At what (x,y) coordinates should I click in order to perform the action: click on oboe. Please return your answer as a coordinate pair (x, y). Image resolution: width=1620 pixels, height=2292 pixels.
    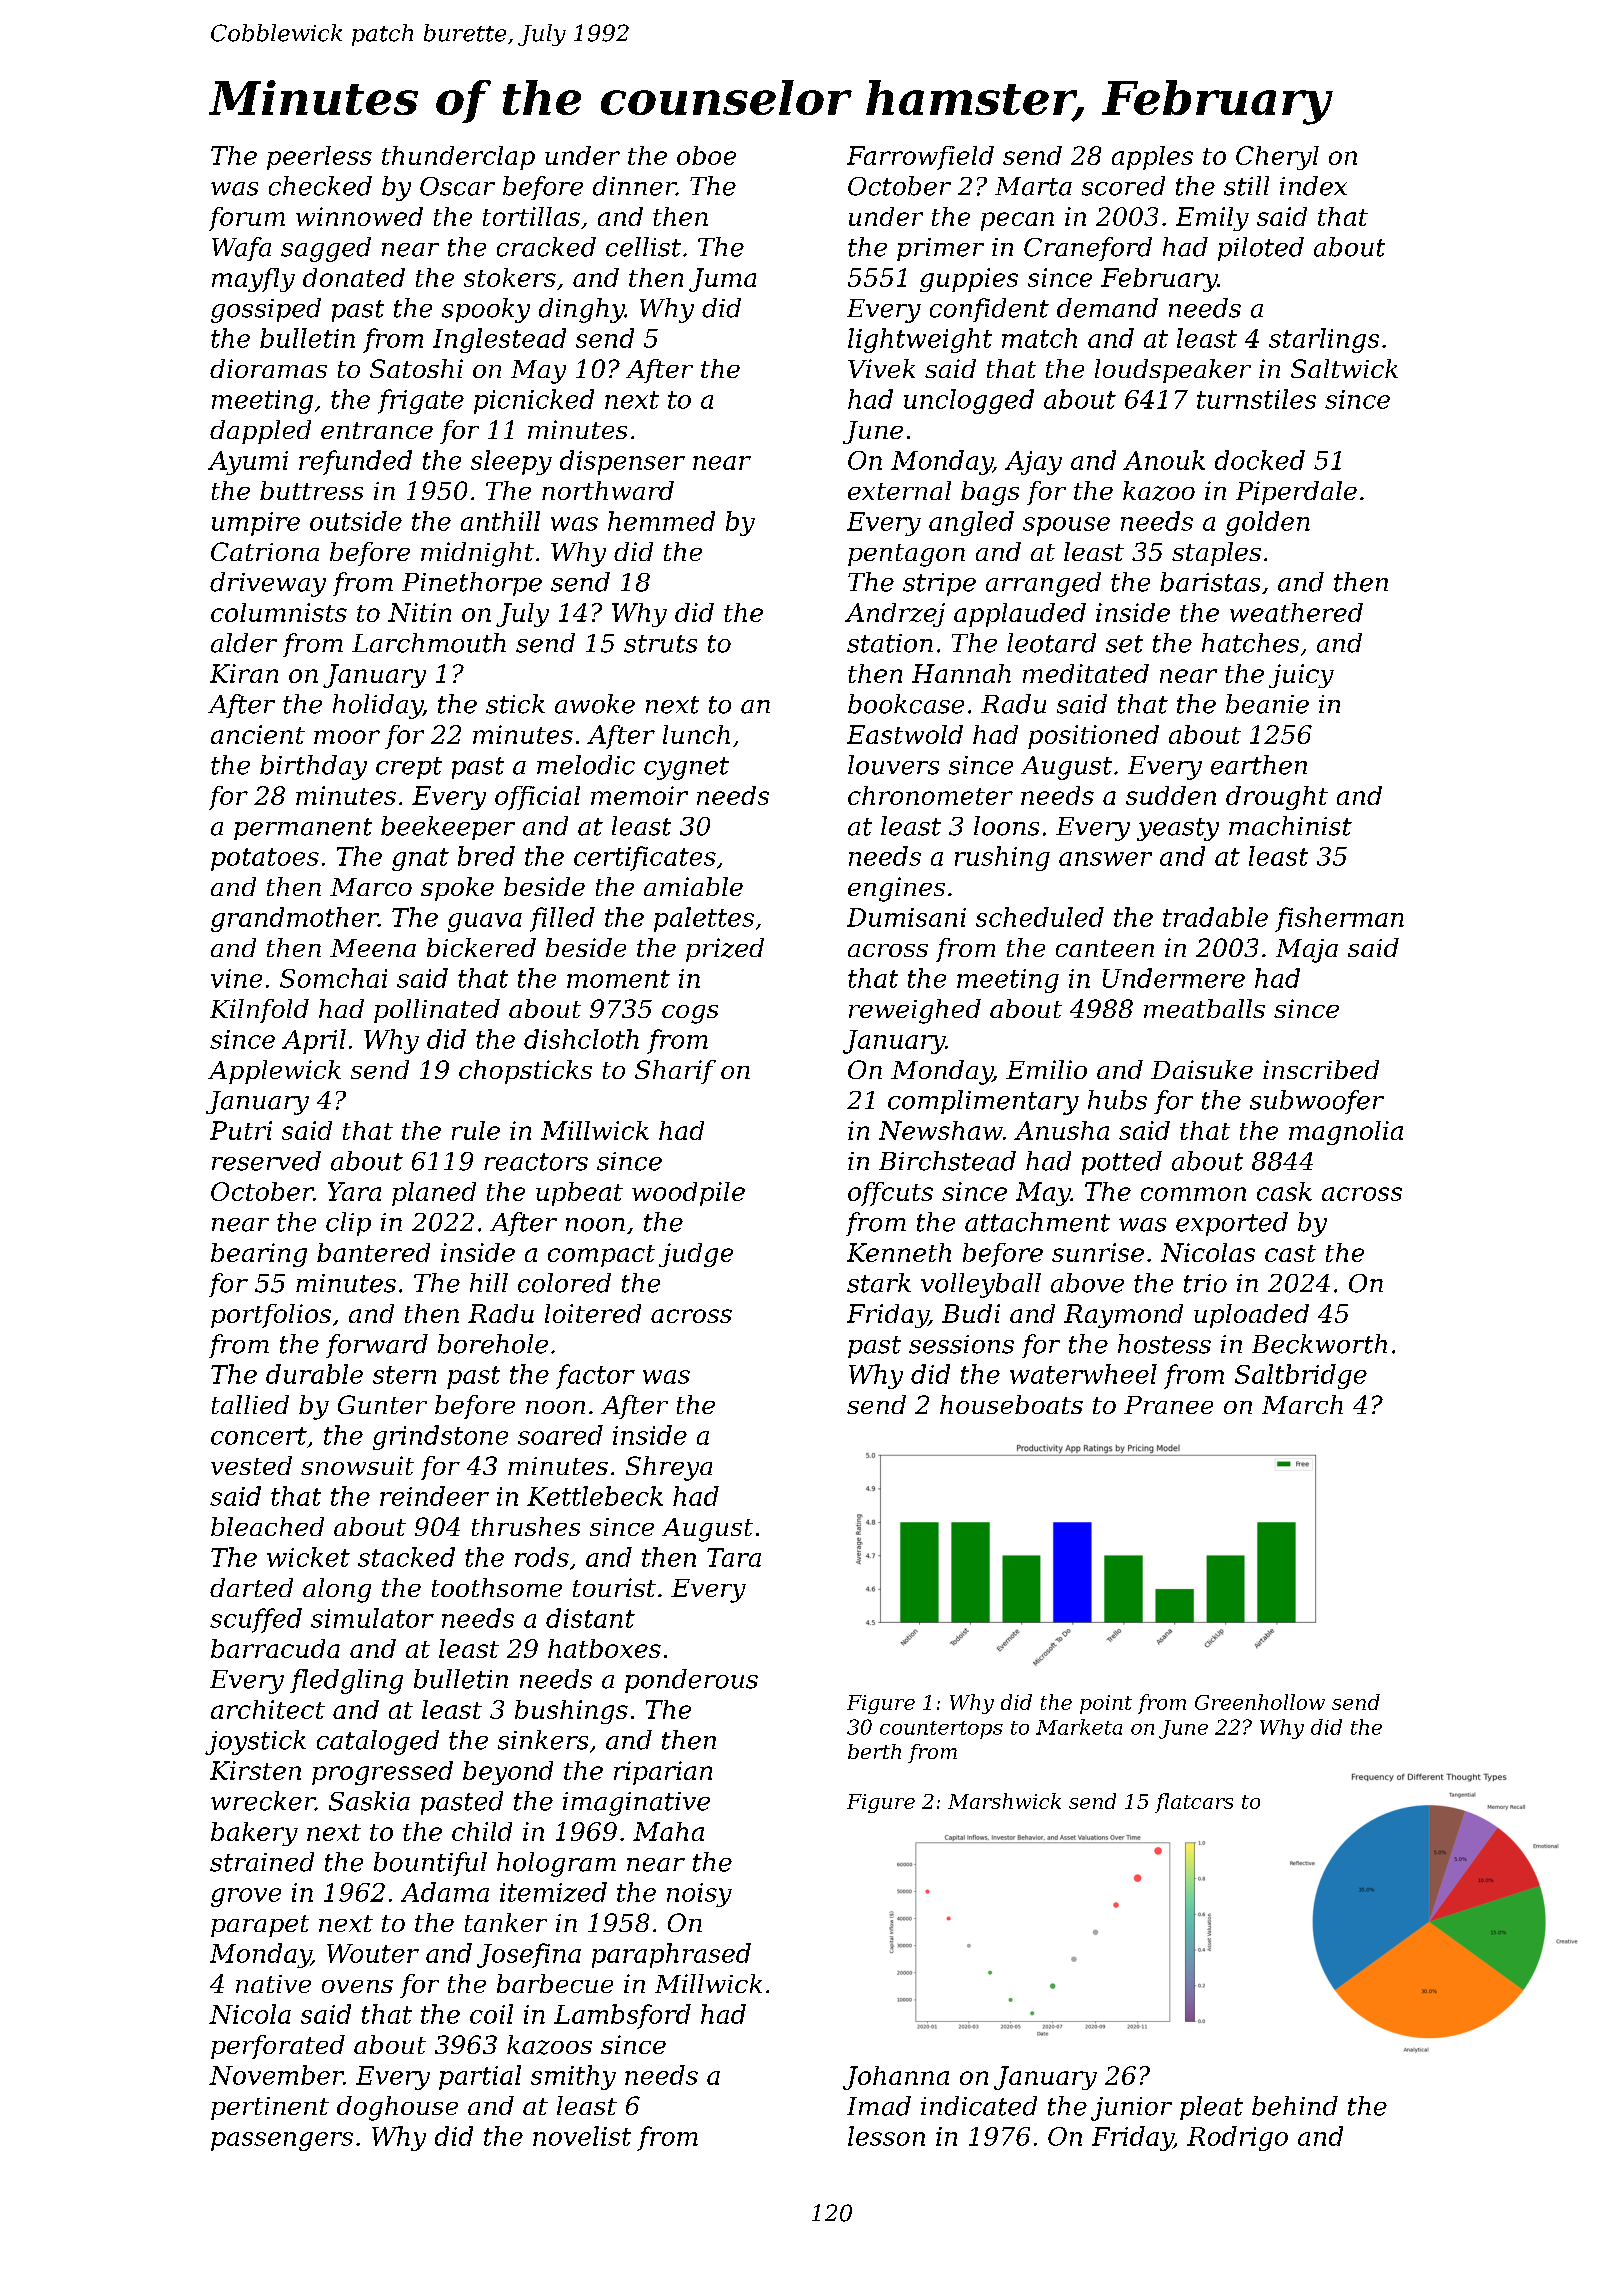
    Looking at the image, I should click on (706, 155).
